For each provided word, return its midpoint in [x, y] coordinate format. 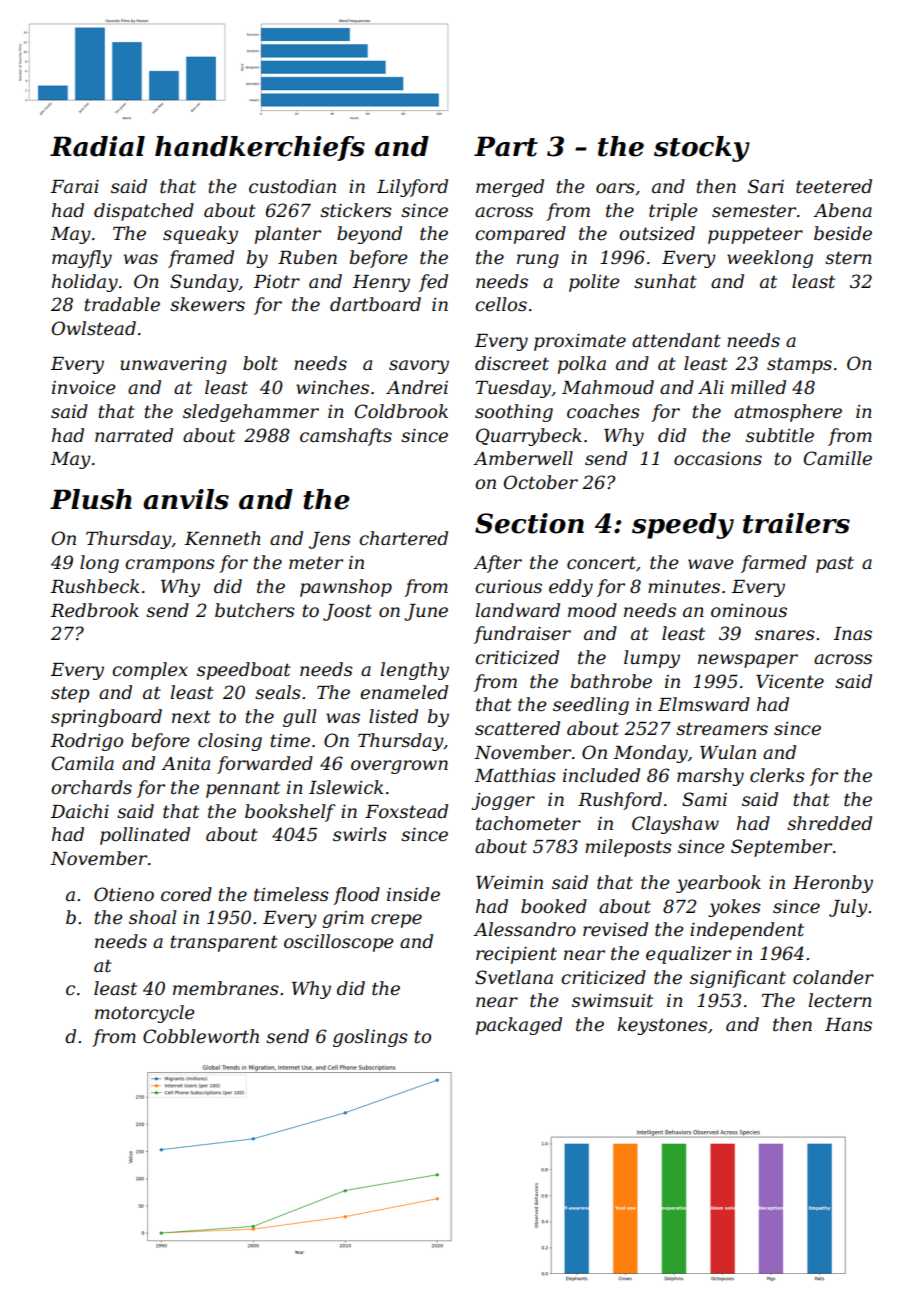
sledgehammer [251, 413]
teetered [834, 186]
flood [356, 896]
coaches [603, 411]
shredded [829, 823]
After [497, 564]
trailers [796, 523]
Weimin [509, 883]
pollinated [145, 836]
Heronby [833, 884]
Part [506, 146]
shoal [153, 917]
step [70, 694]
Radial [97, 146]
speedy [683, 526]
